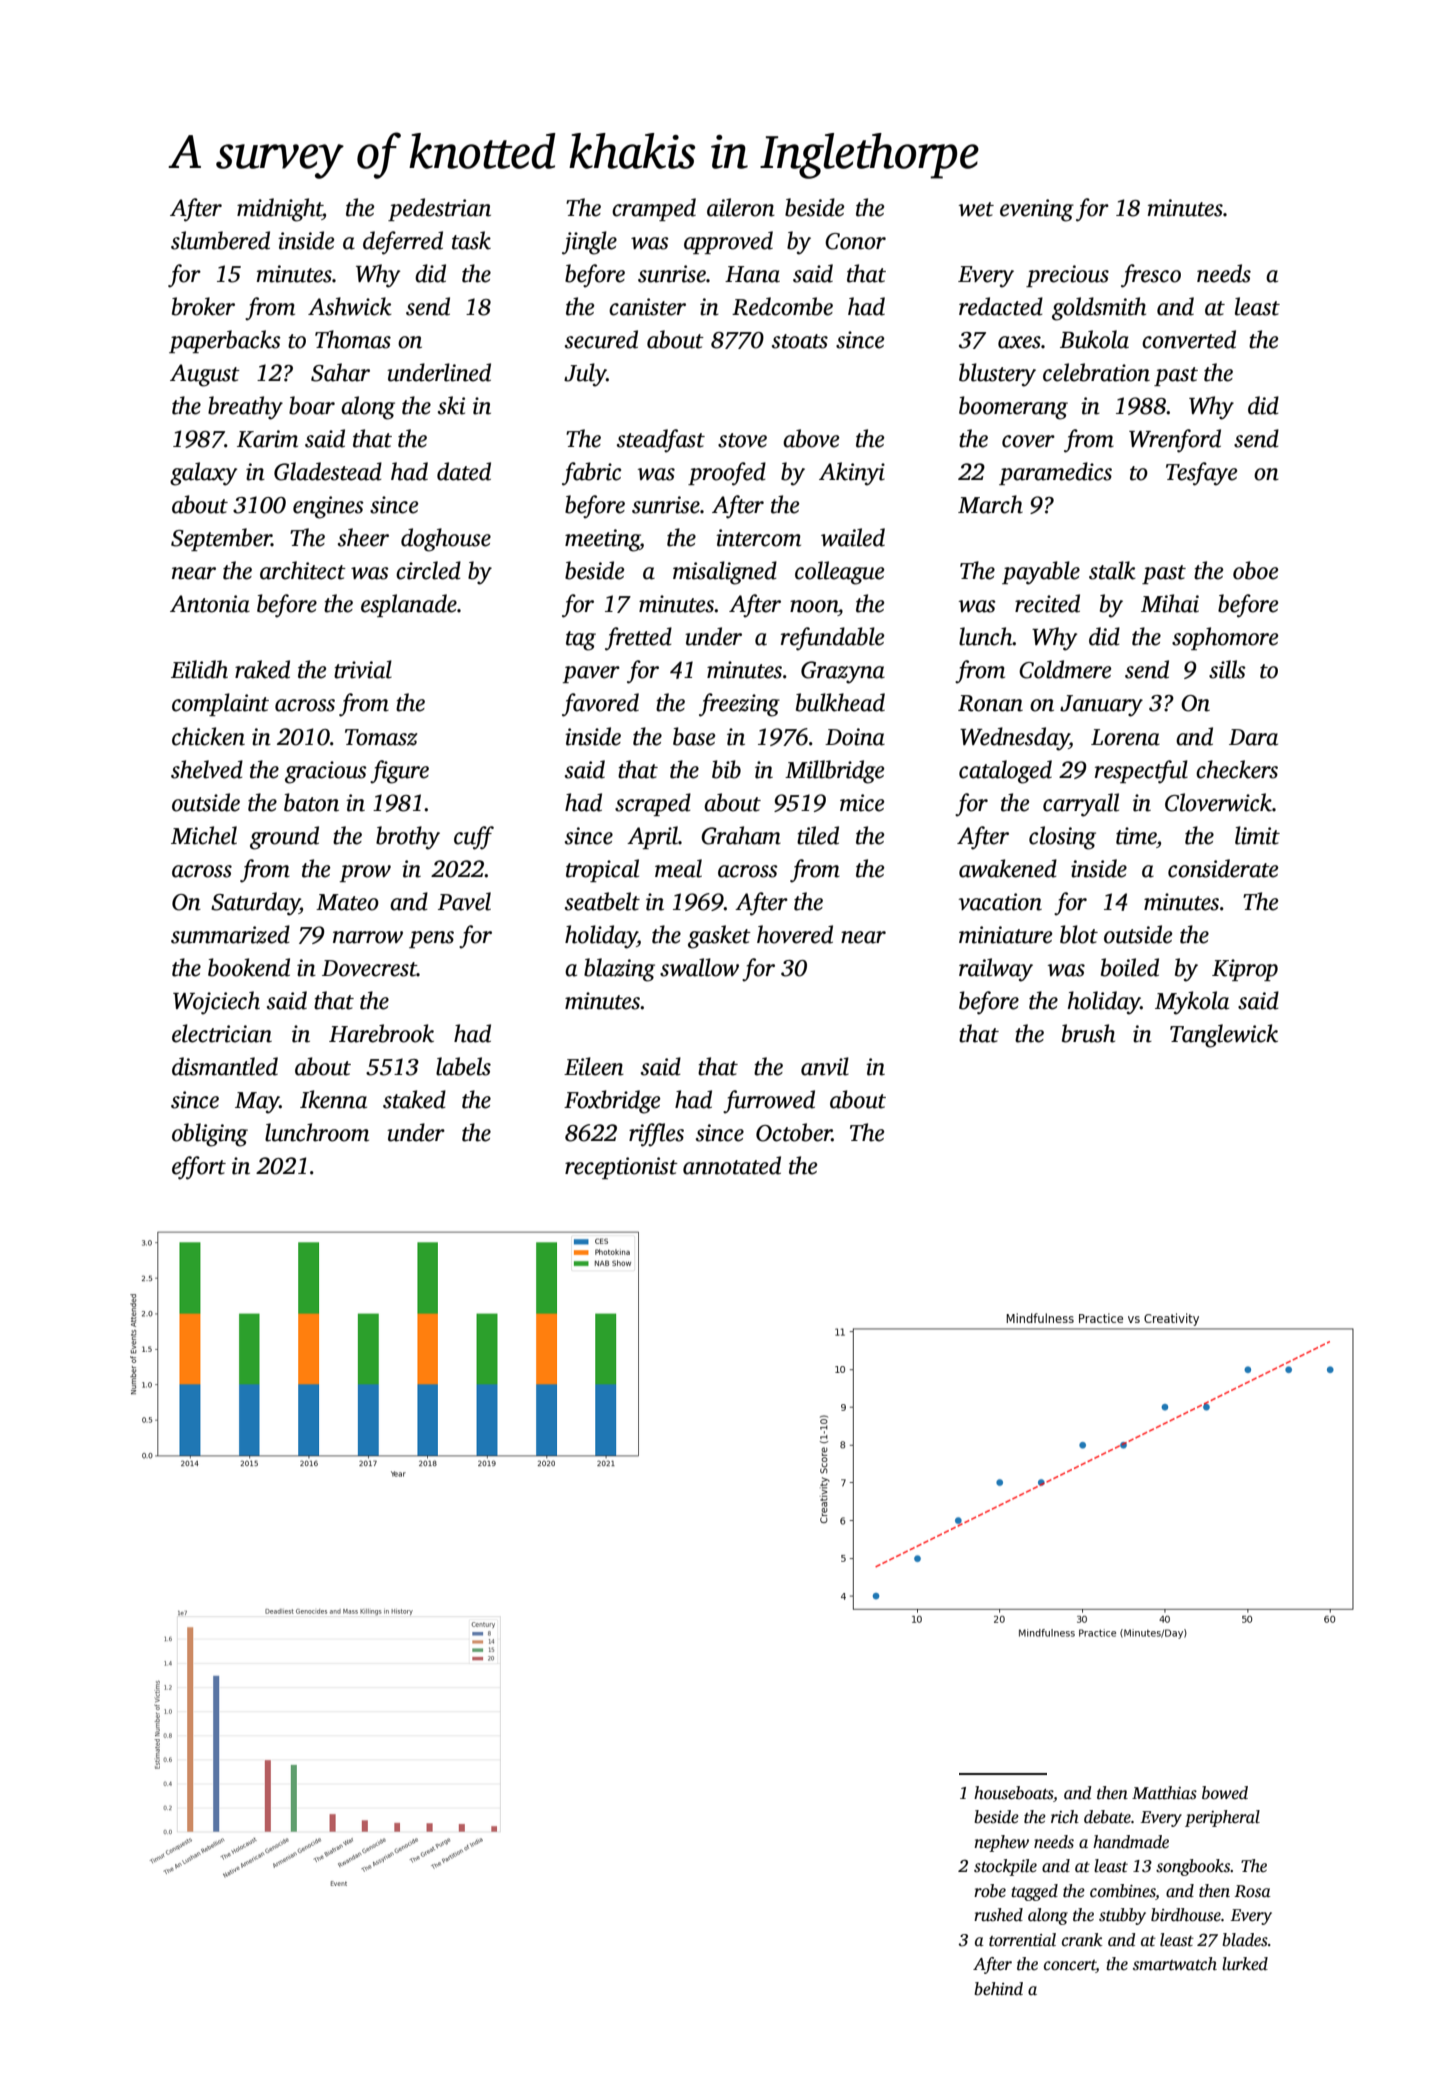 This screenshot has width=1450, height=2100. Describe the element at coordinates (732, 1165) in the screenshot. I see `annotated` at that location.
